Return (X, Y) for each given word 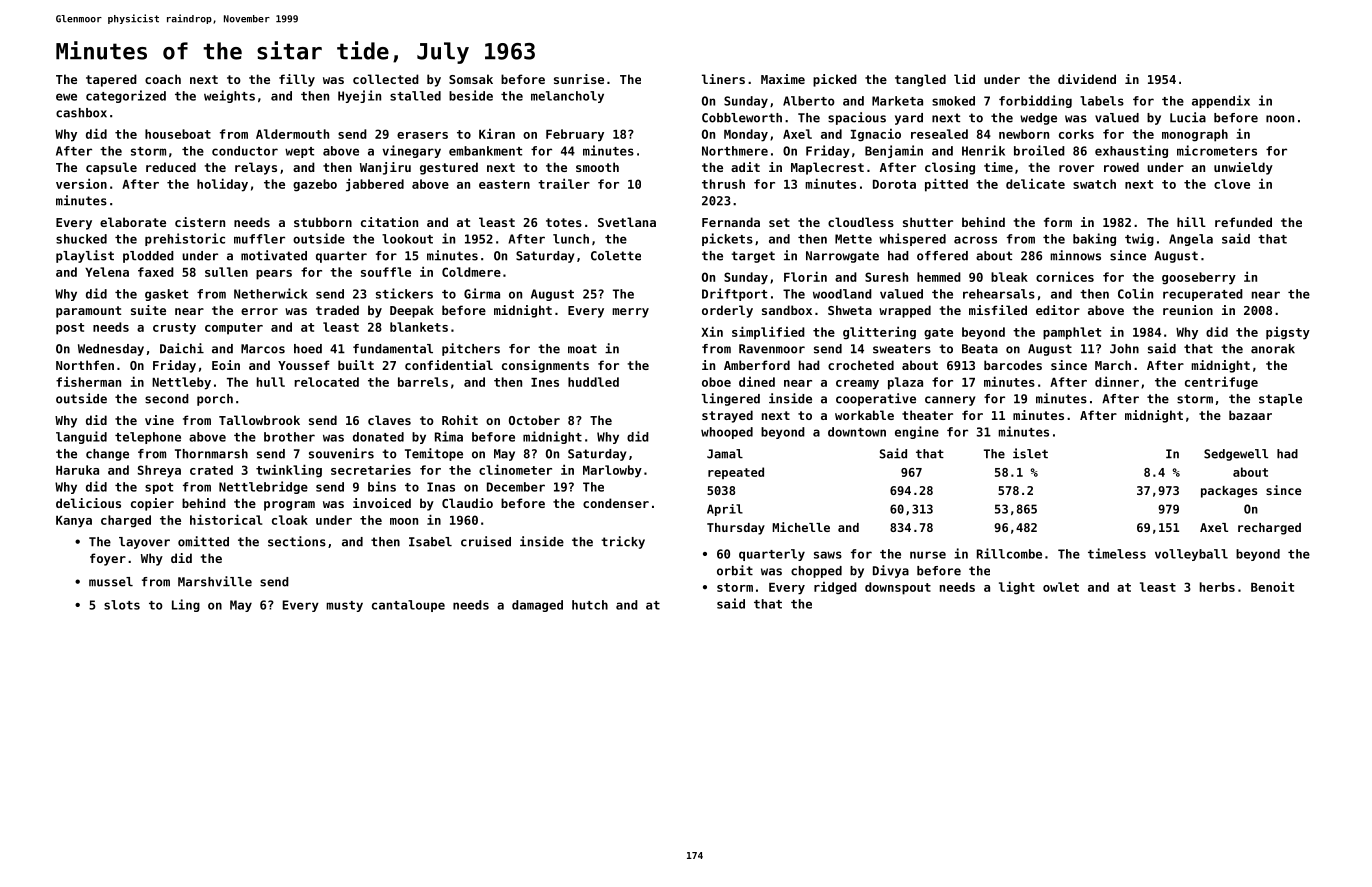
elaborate (133, 222)
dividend (1087, 79)
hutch (590, 605)
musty (344, 606)
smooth (597, 167)
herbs (1217, 587)
